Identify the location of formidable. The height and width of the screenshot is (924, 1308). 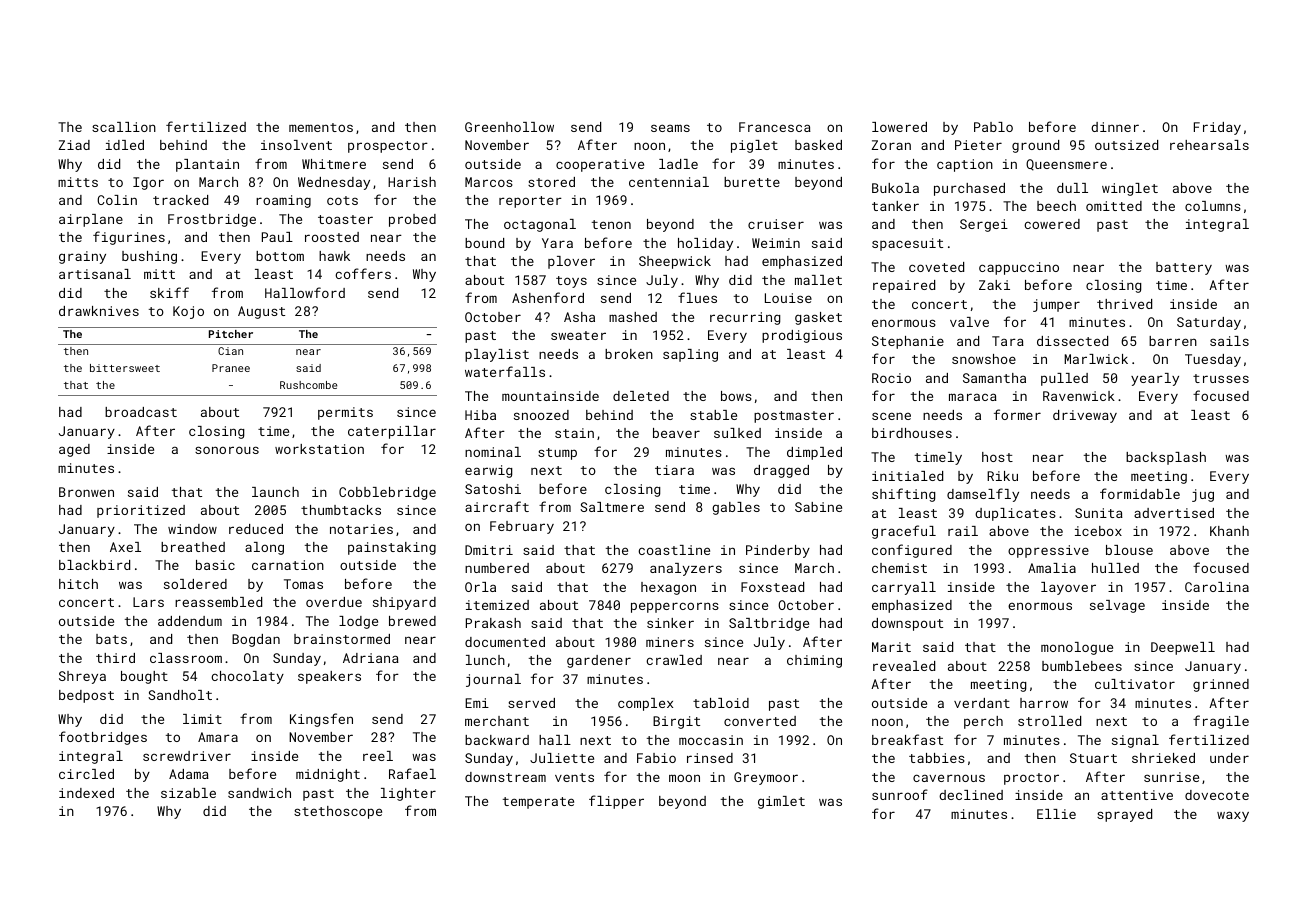
(1140, 493).
